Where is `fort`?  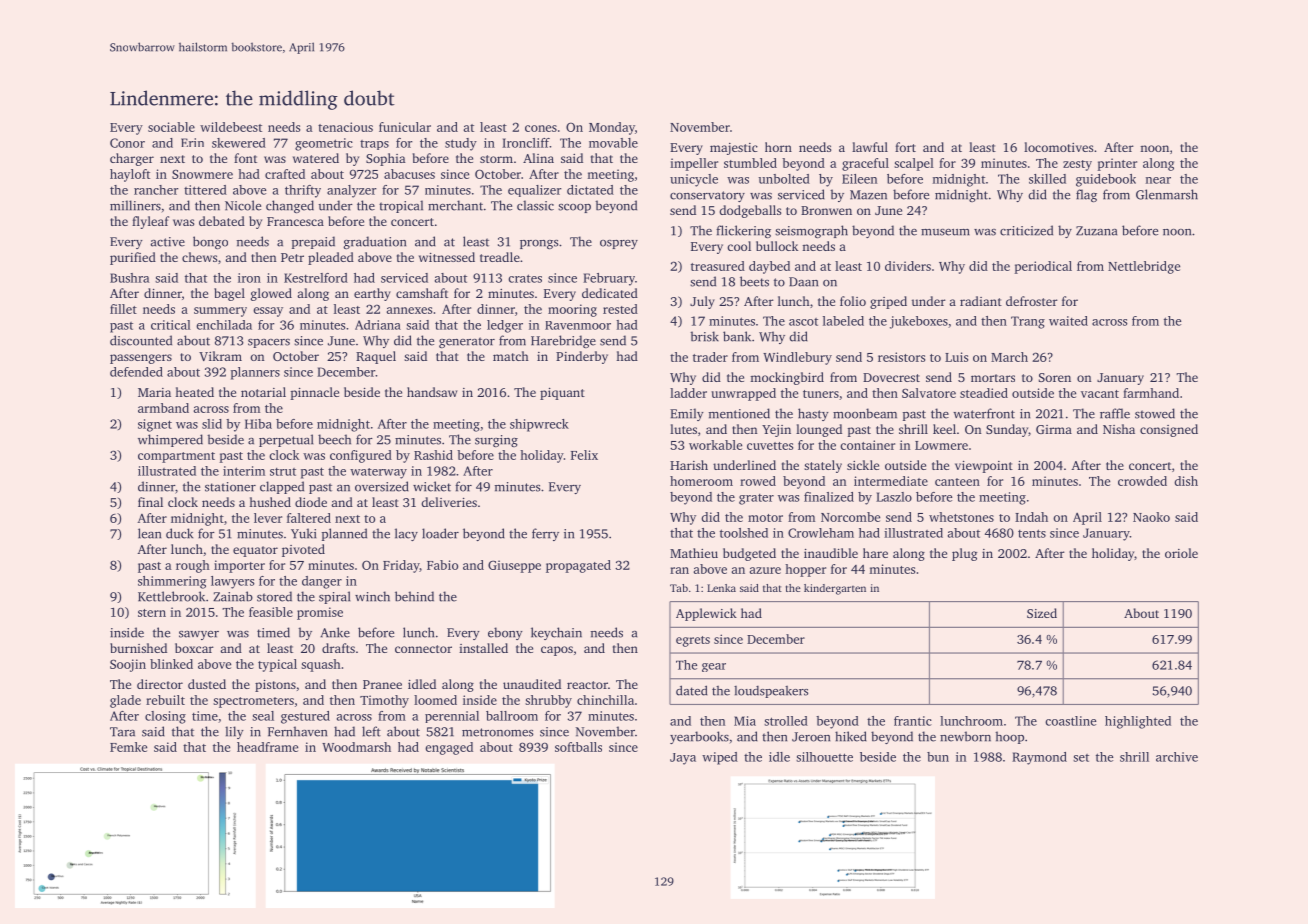 fort is located at coordinates (905, 147).
